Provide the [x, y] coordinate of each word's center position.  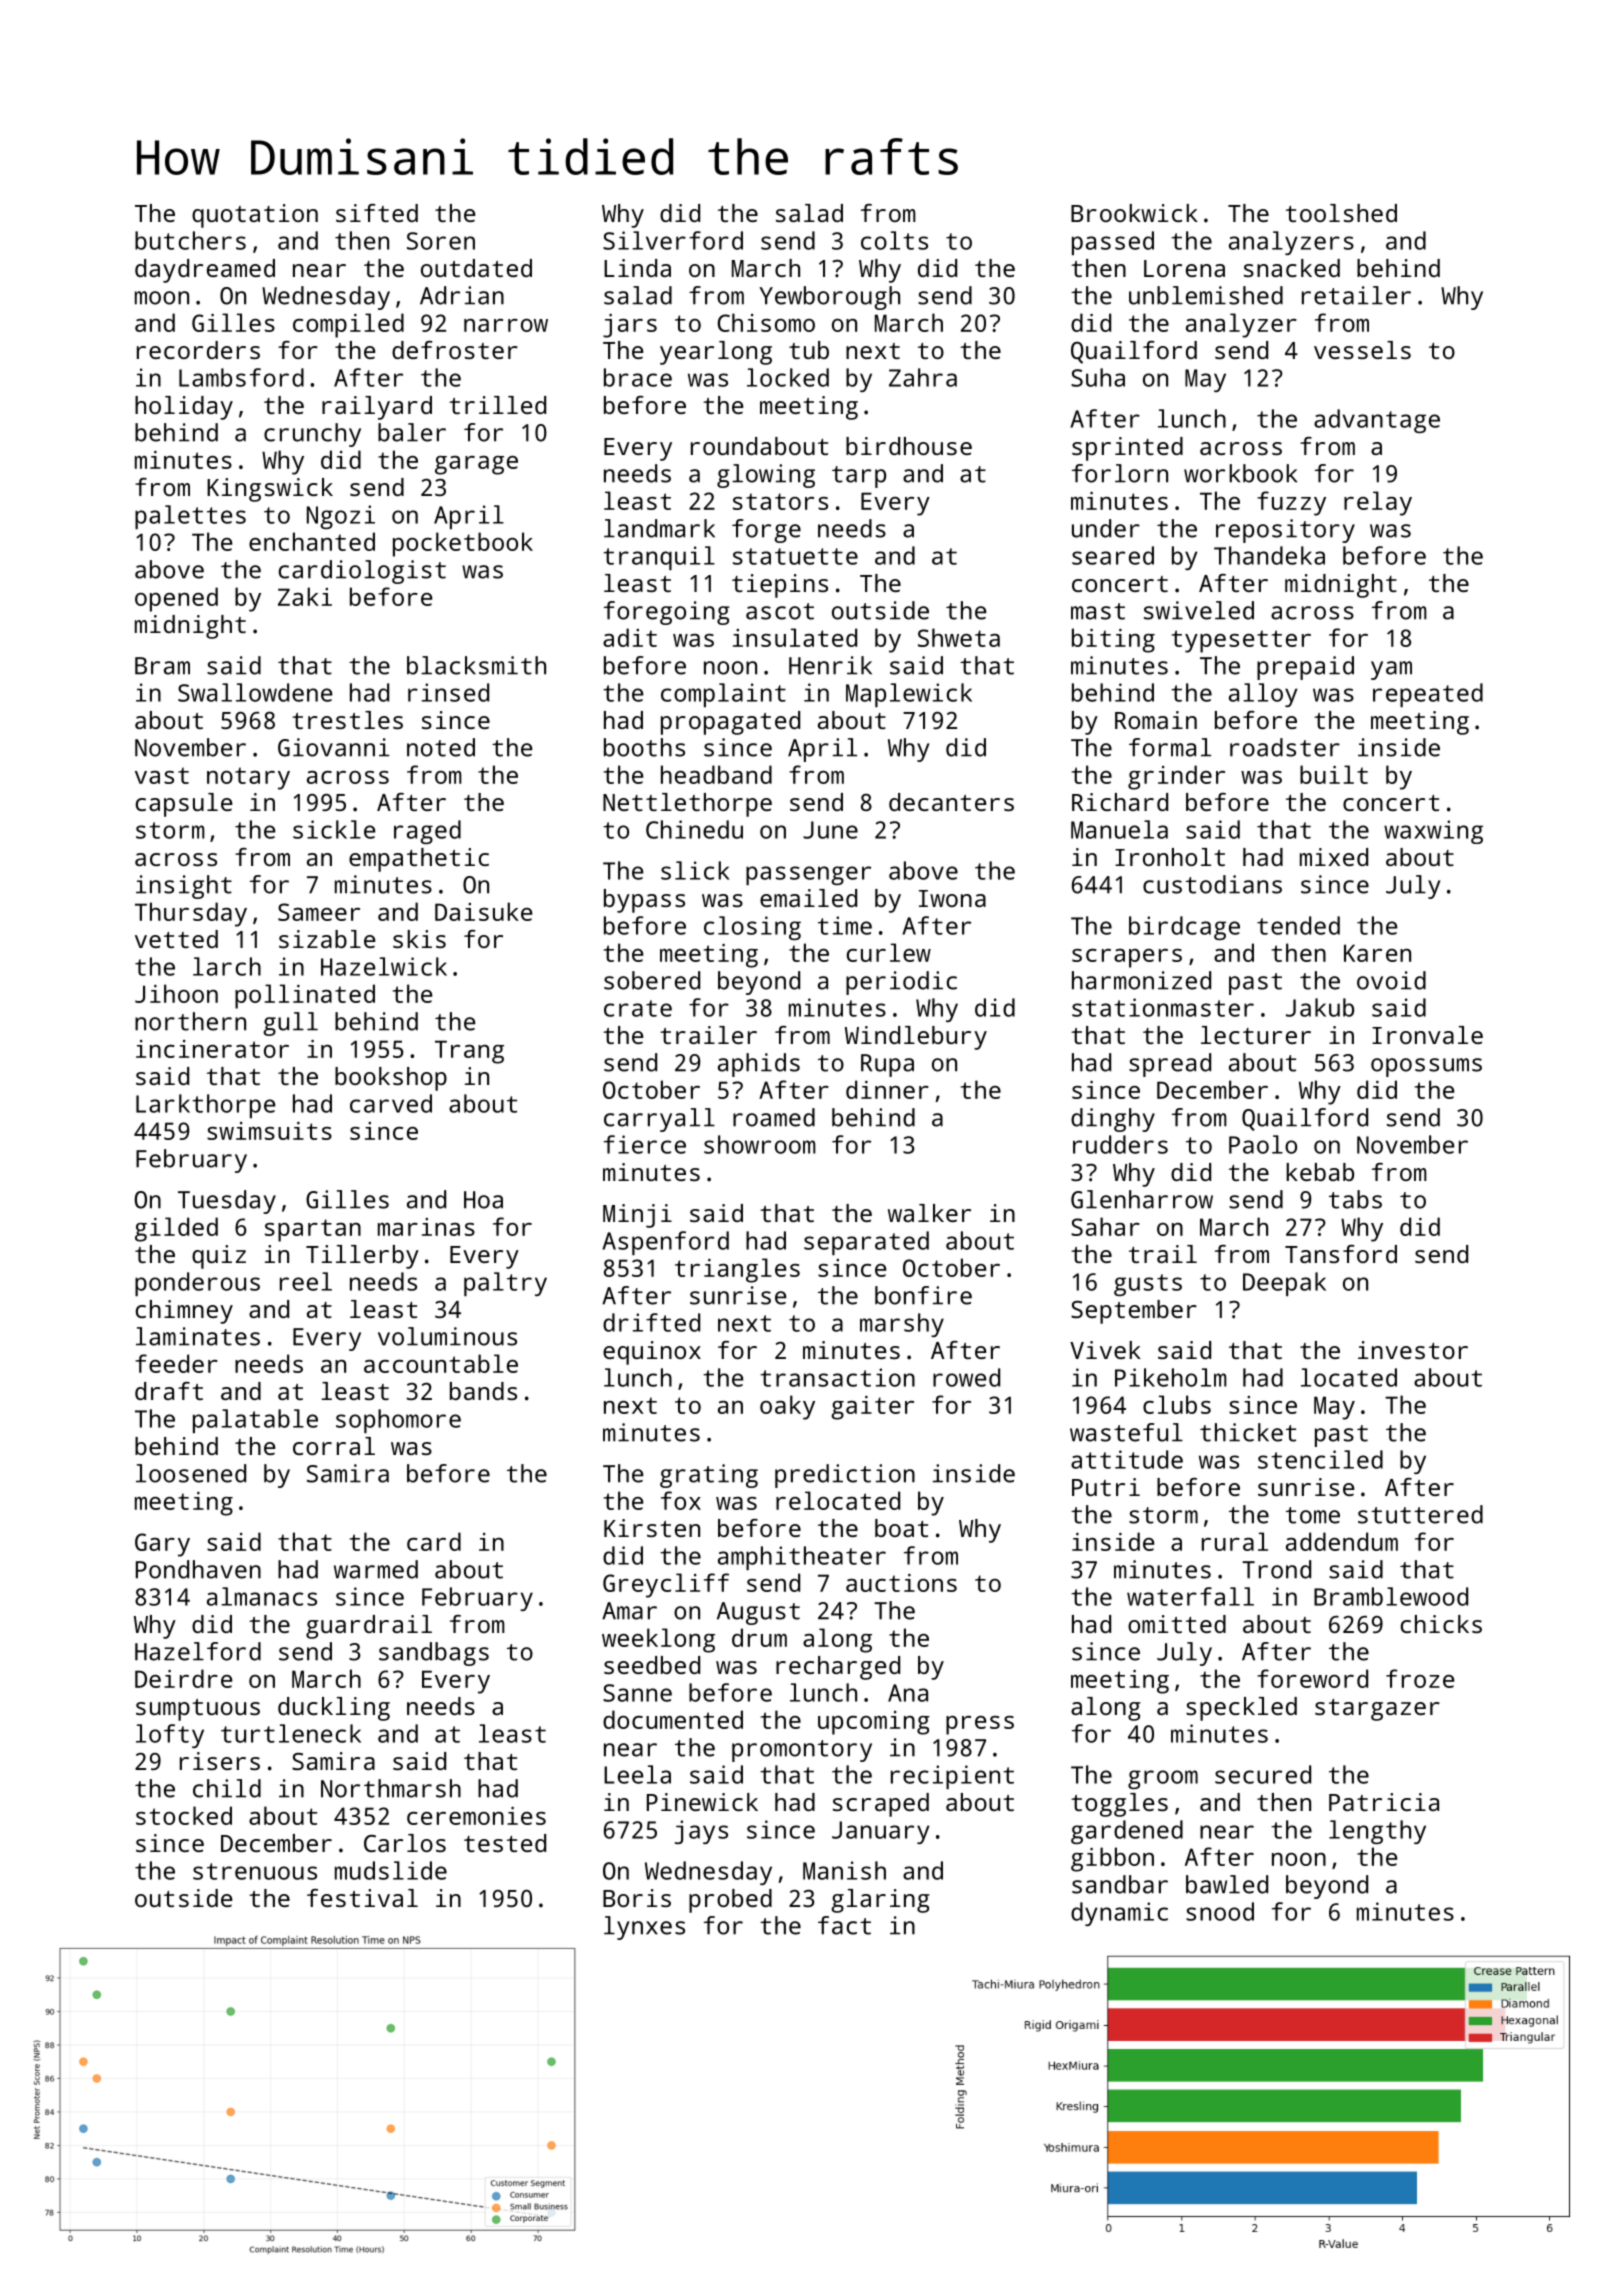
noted [441, 747]
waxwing [1433, 832]
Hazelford [198, 1651]
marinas [426, 1227]
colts [894, 240]
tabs [1355, 1199]
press [980, 1725]
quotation [255, 216]
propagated [730, 723]
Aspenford [665, 1243]
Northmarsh [391, 1788]
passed [1113, 243]
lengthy [1377, 1832]
